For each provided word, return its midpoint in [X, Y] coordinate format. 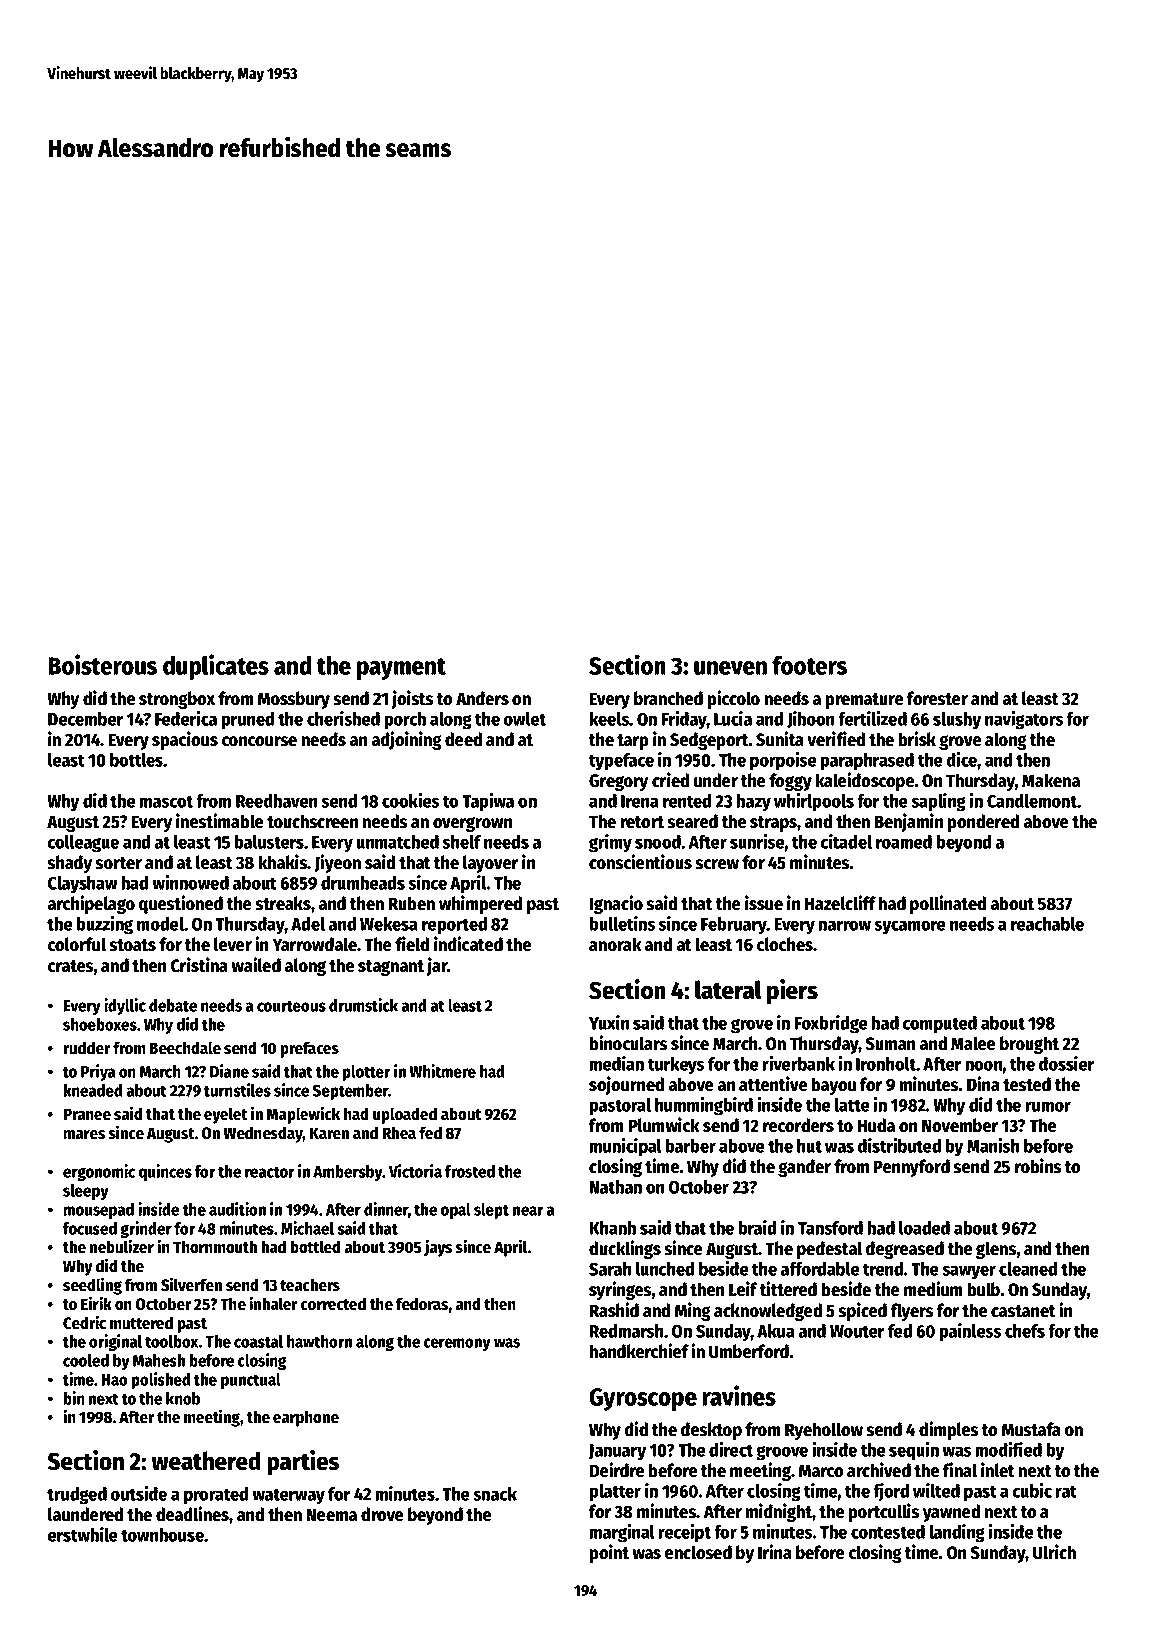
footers [809, 665]
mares [84, 1135]
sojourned [626, 1085]
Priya [98, 1072]
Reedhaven [276, 801]
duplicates [216, 667]
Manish [993, 1145]
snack [495, 1494]
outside [139, 1493]
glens [996, 1250]
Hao [114, 1380]
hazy [753, 803]
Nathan [616, 1187]
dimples [948, 1430]
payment [401, 669]
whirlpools [814, 802]
